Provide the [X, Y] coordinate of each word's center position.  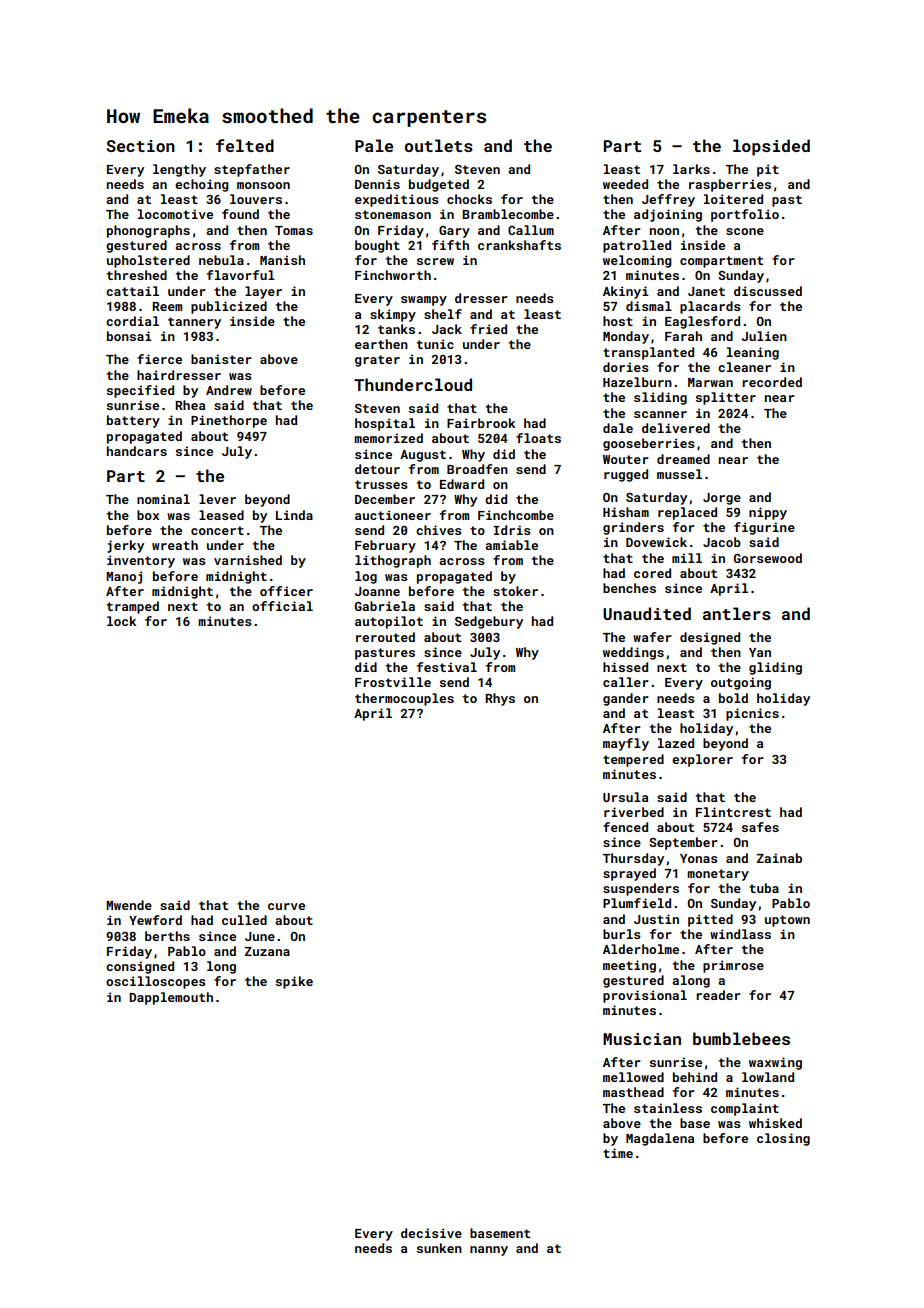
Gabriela [385, 606]
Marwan [710, 382]
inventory [141, 561]
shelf [443, 314]
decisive [431, 1233]
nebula [221, 260]
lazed [676, 743]
